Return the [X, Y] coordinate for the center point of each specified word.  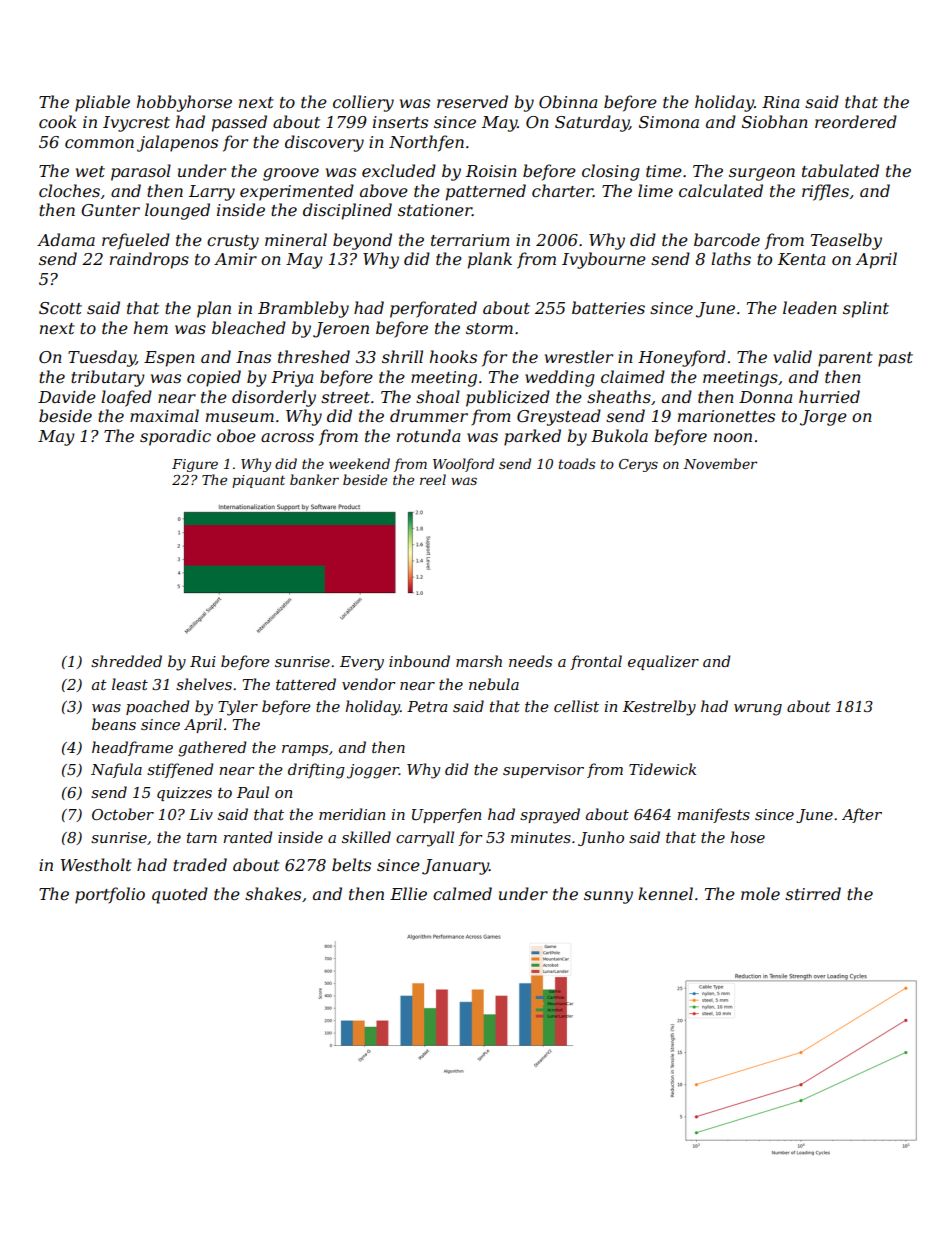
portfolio [110, 895]
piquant [258, 481]
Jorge [823, 418]
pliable [102, 103]
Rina [780, 102]
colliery [363, 103]
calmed [462, 893]
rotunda [428, 435]
